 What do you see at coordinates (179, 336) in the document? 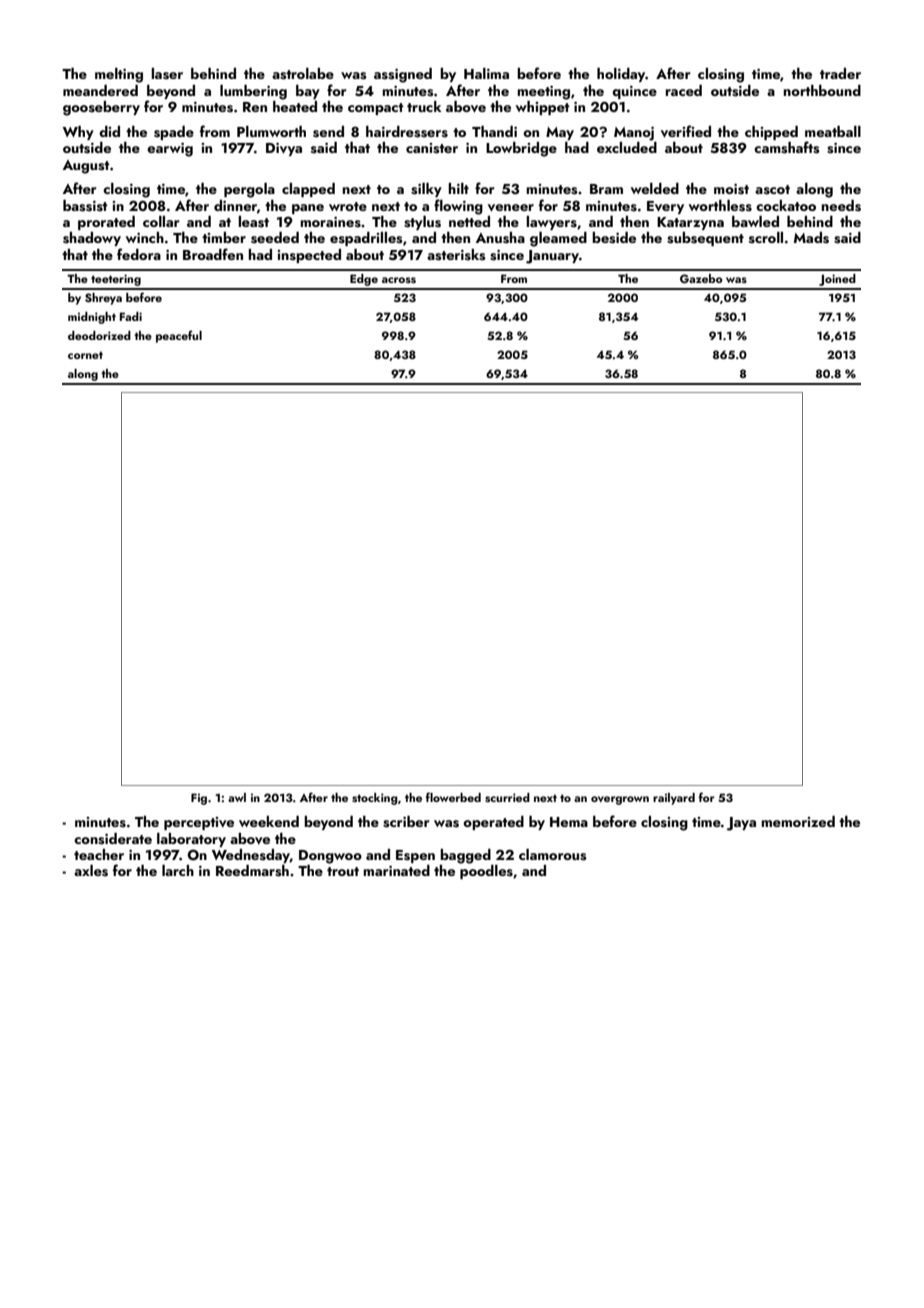
I see `peaceful` at bounding box center [179, 336].
